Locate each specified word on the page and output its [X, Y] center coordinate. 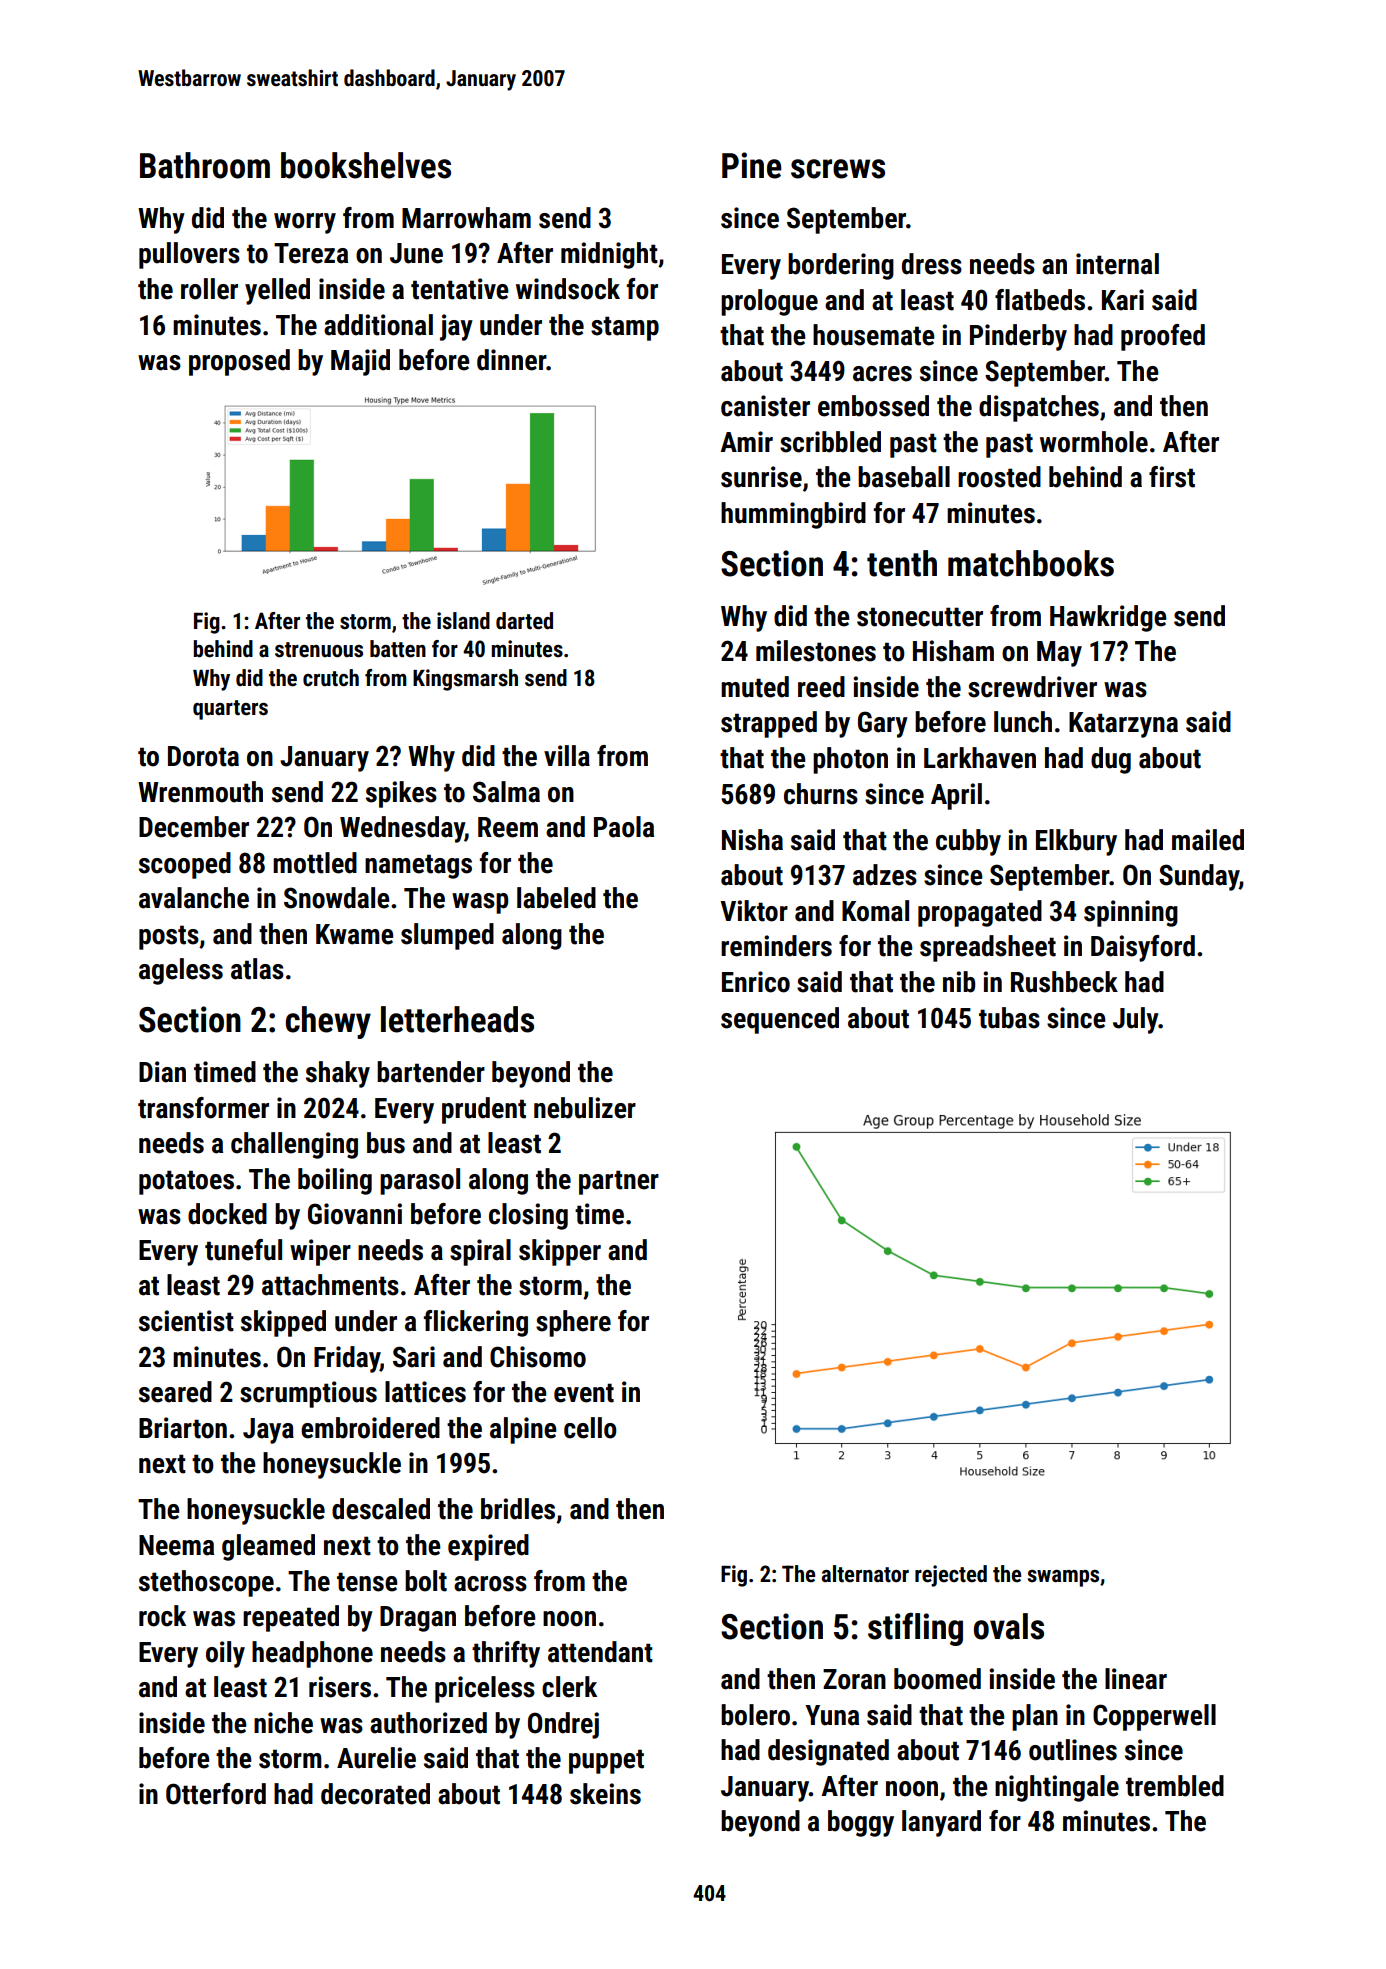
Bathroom [205, 165]
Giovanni [355, 1214]
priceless [485, 1689]
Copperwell [1154, 1717]
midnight [609, 255]
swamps [1063, 1578]
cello [590, 1428]
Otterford [216, 1794]
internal [1117, 264]
